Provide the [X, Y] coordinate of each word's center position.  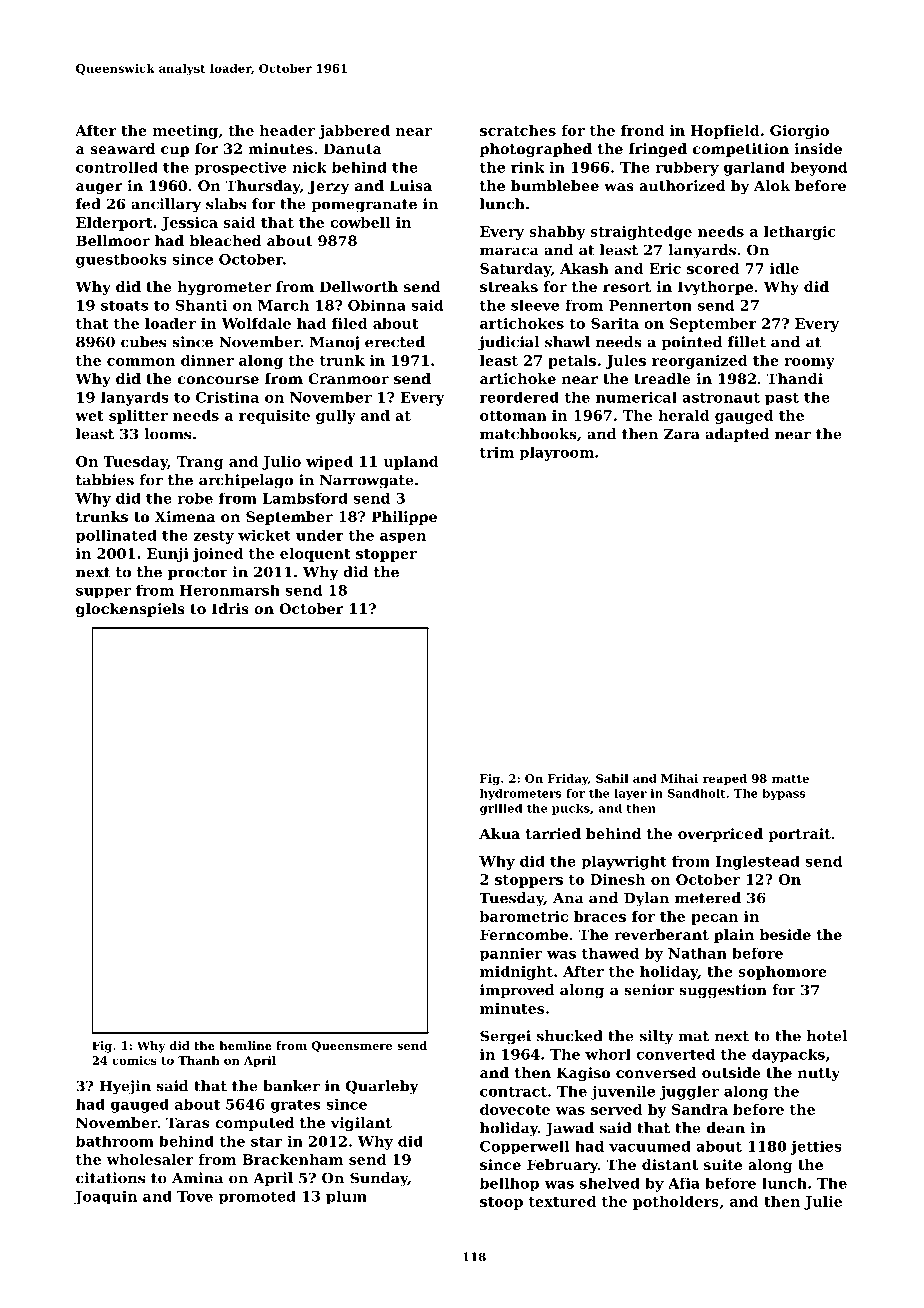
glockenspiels [130, 610]
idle [784, 268]
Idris [230, 608]
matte [790, 779]
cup [175, 151]
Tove [195, 1196]
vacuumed [650, 1146]
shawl [567, 342]
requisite [274, 417]
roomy [809, 363]
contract [513, 1091]
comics [134, 1060]
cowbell [360, 222]
